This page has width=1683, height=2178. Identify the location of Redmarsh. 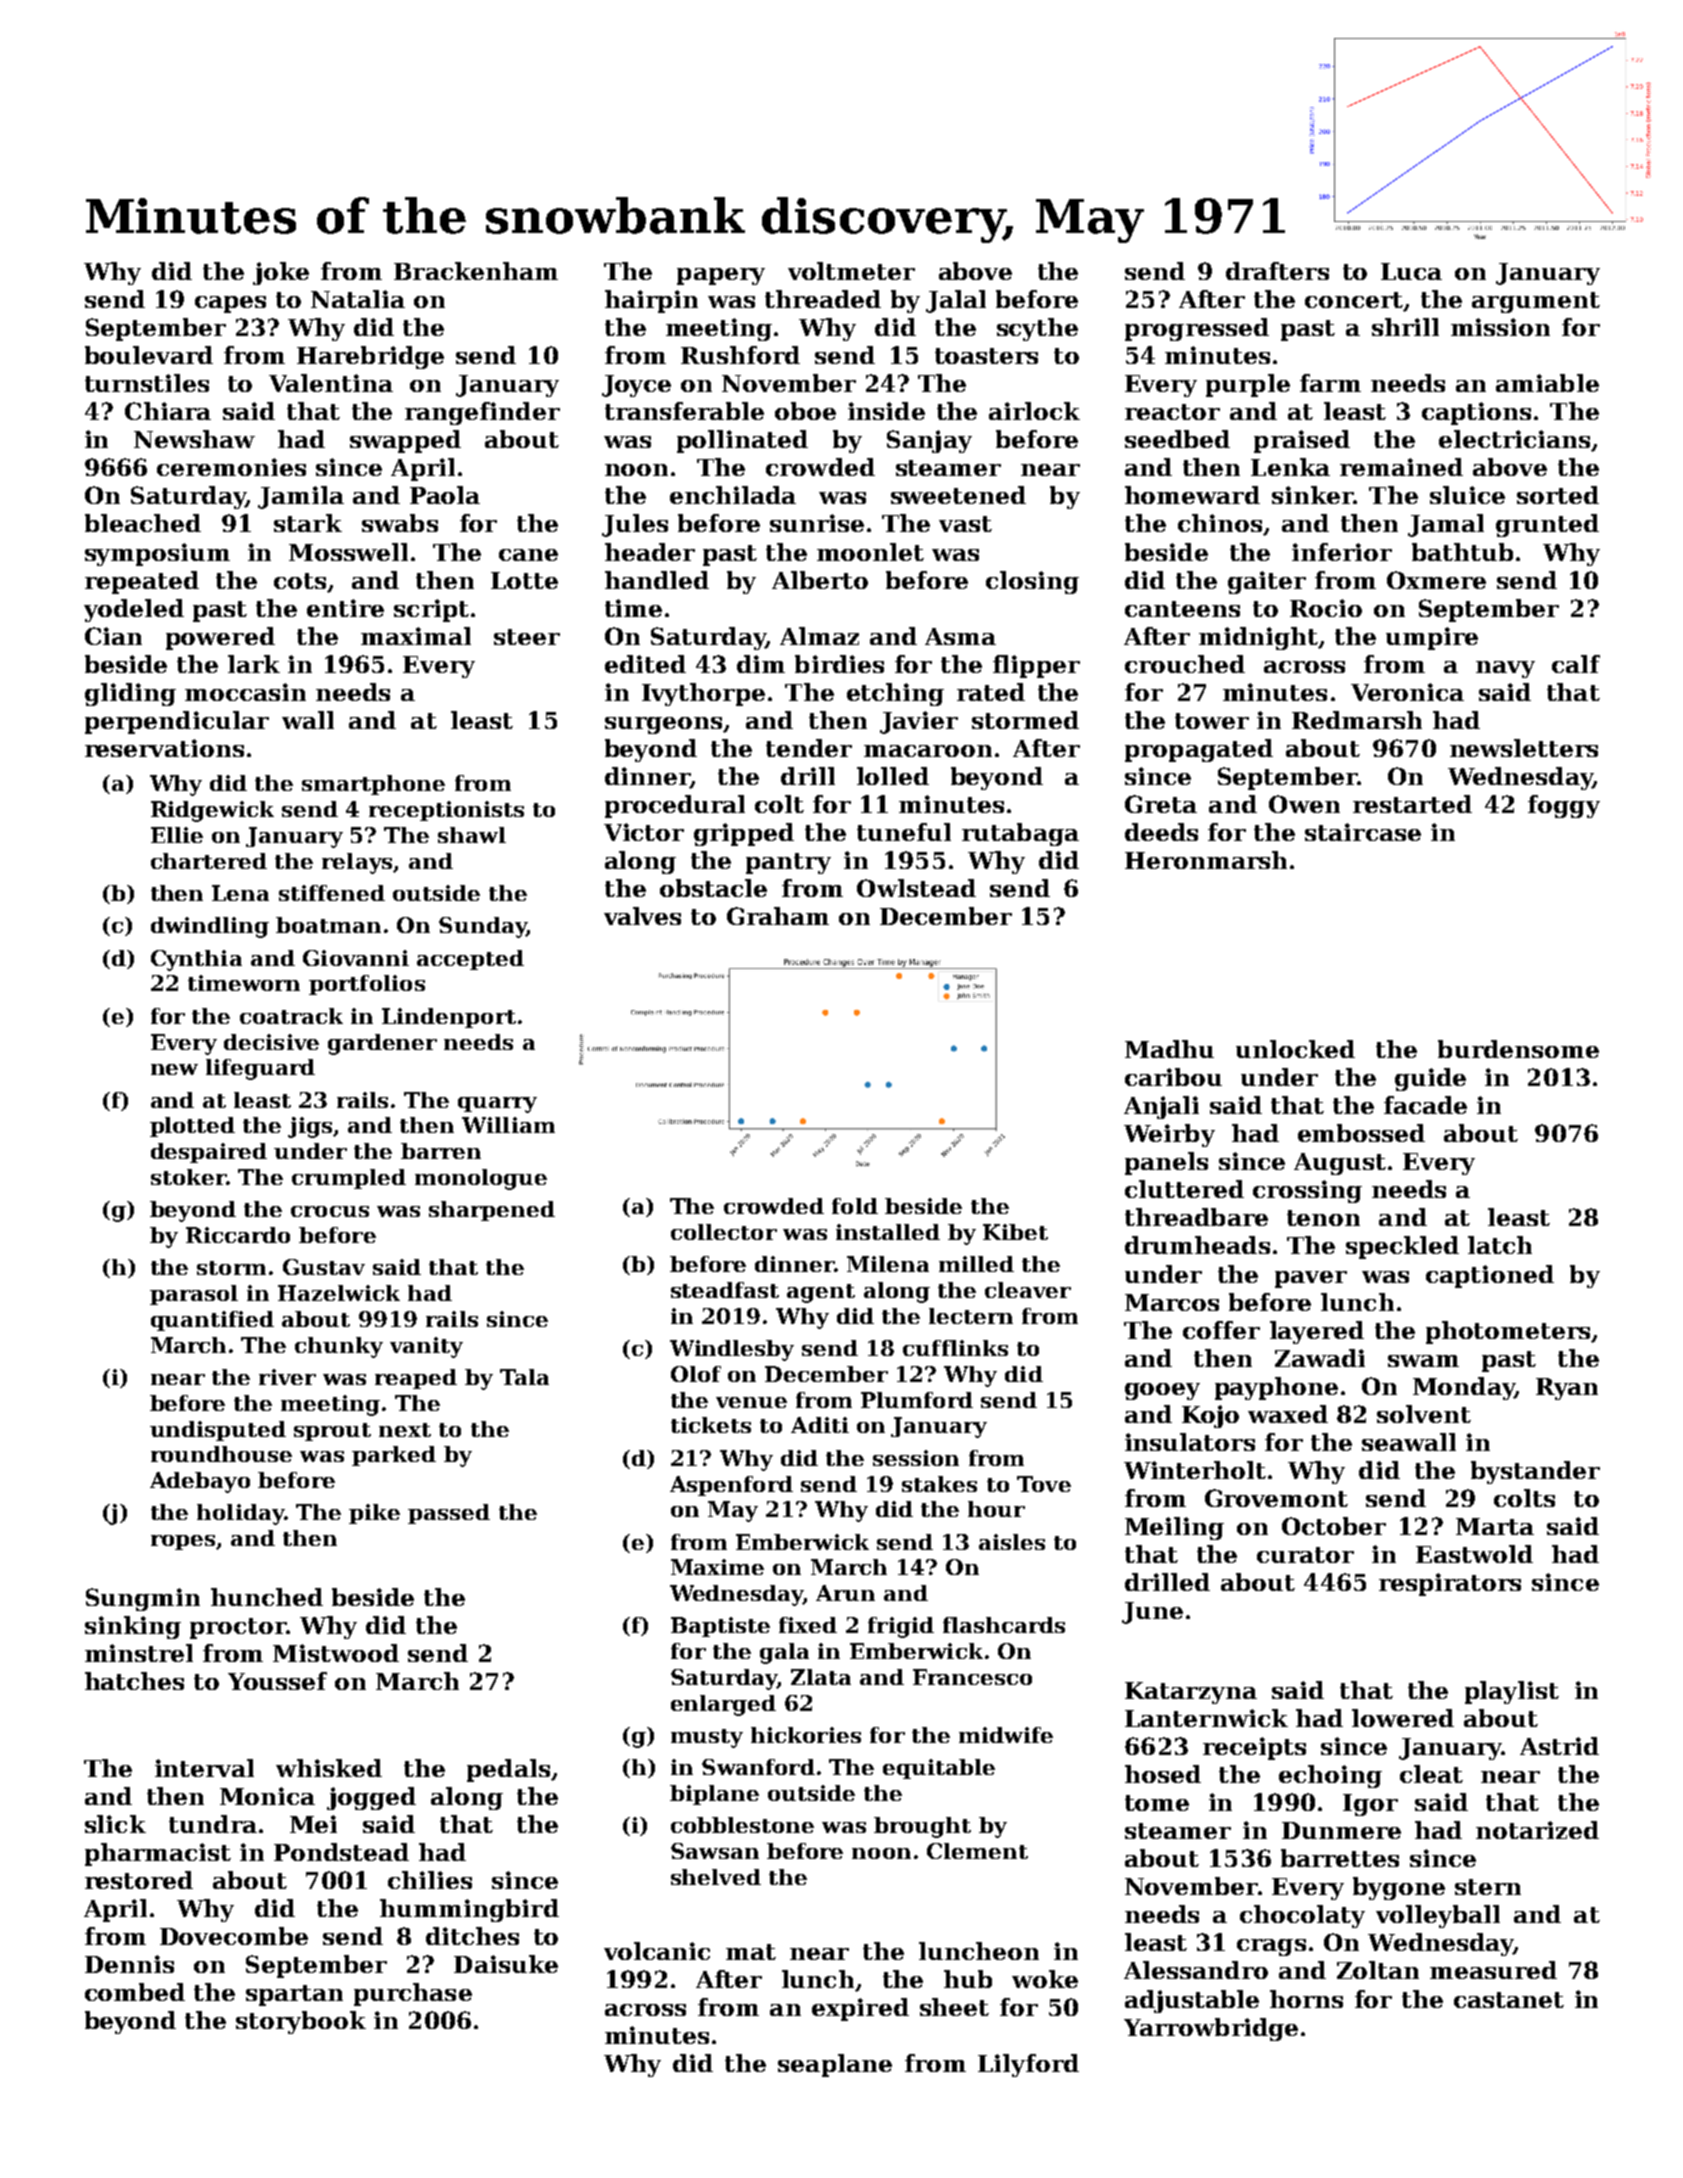
(1357, 720).
